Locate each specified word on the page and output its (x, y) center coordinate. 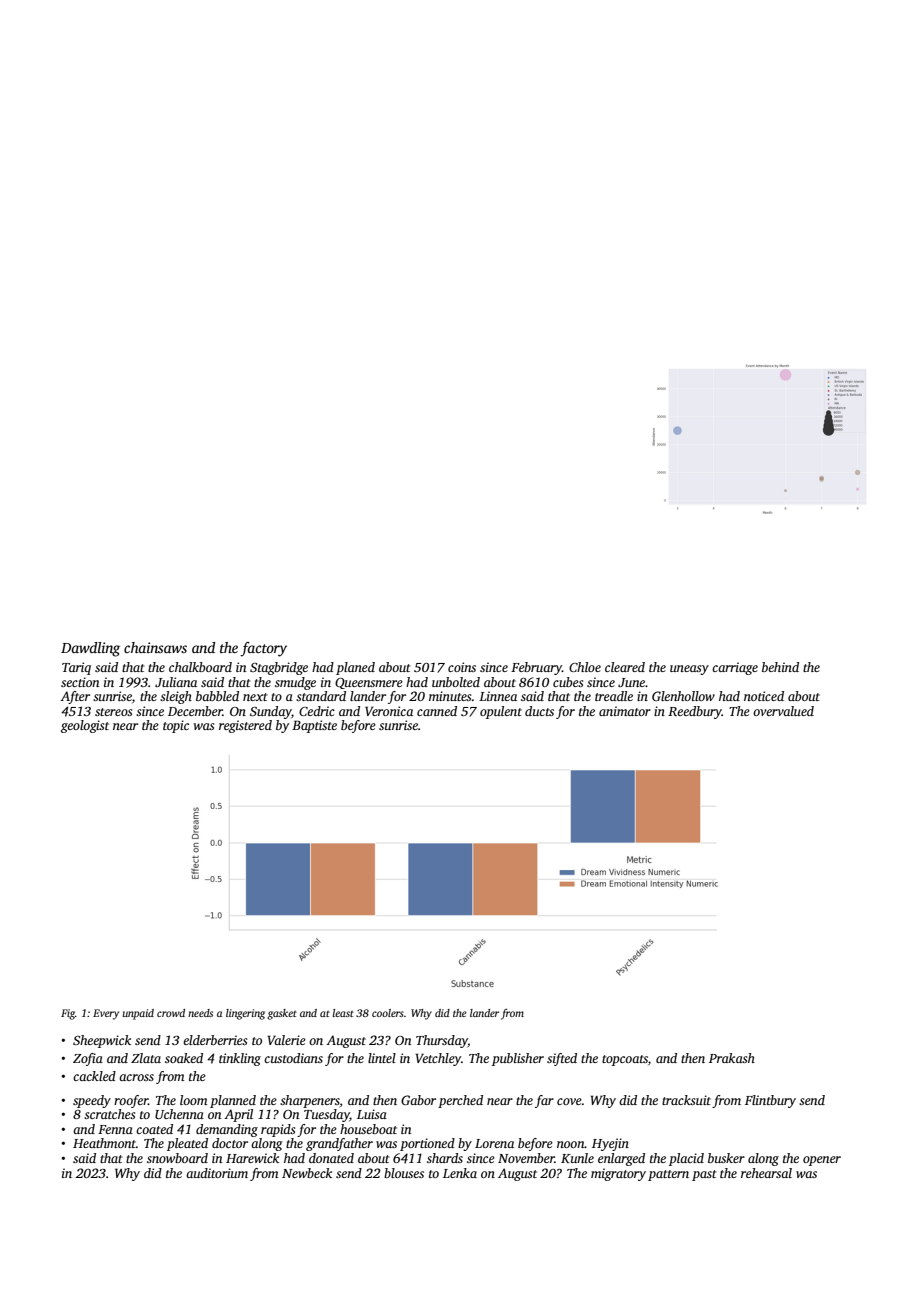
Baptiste (314, 726)
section (80, 682)
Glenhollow (683, 696)
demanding (227, 1130)
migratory (618, 1174)
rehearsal (766, 1173)
